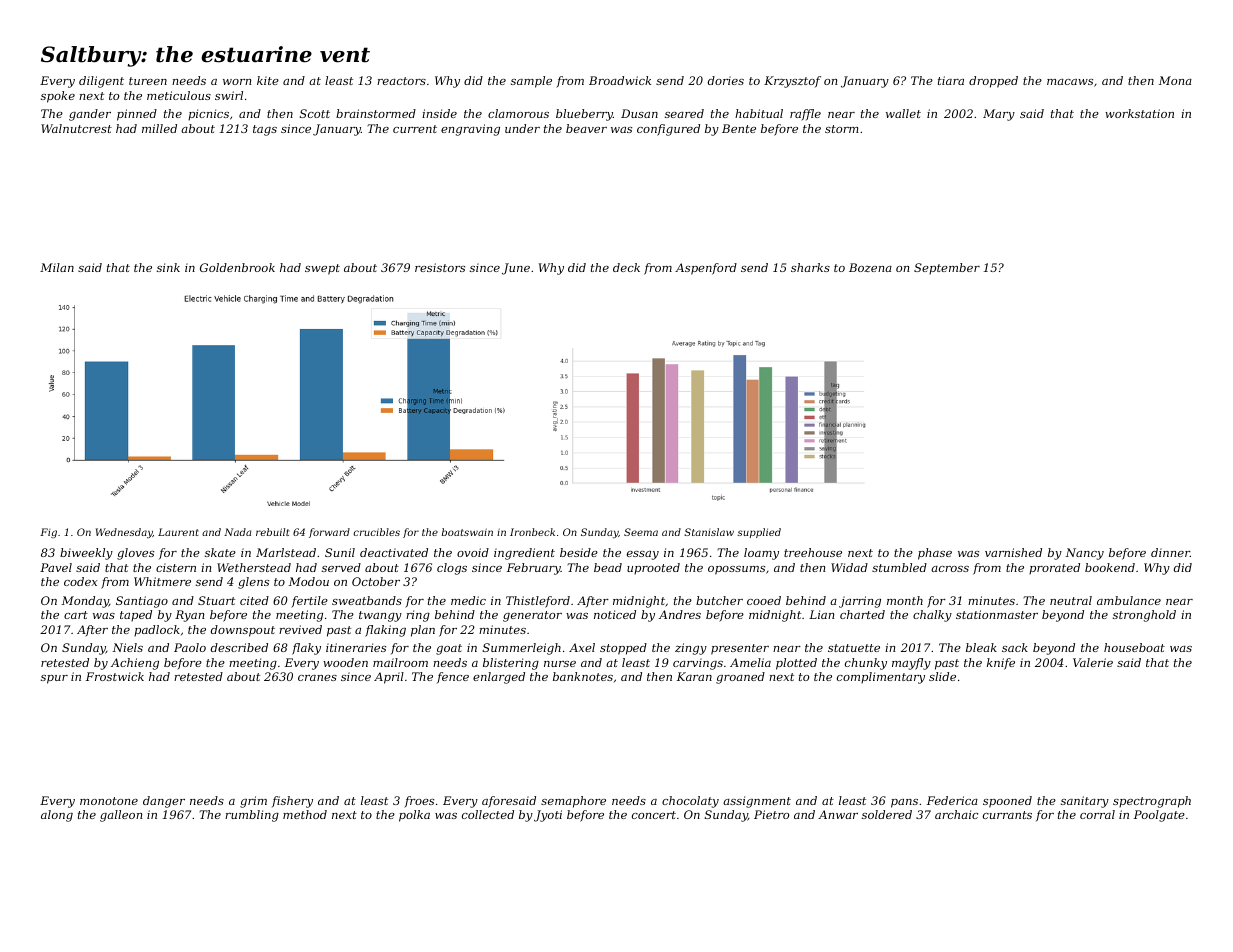 The height and width of the image is (952, 1233). What do you see at coordinates (759, 533) in the image?
I see `supplied` at bounding box center [759, 533].
